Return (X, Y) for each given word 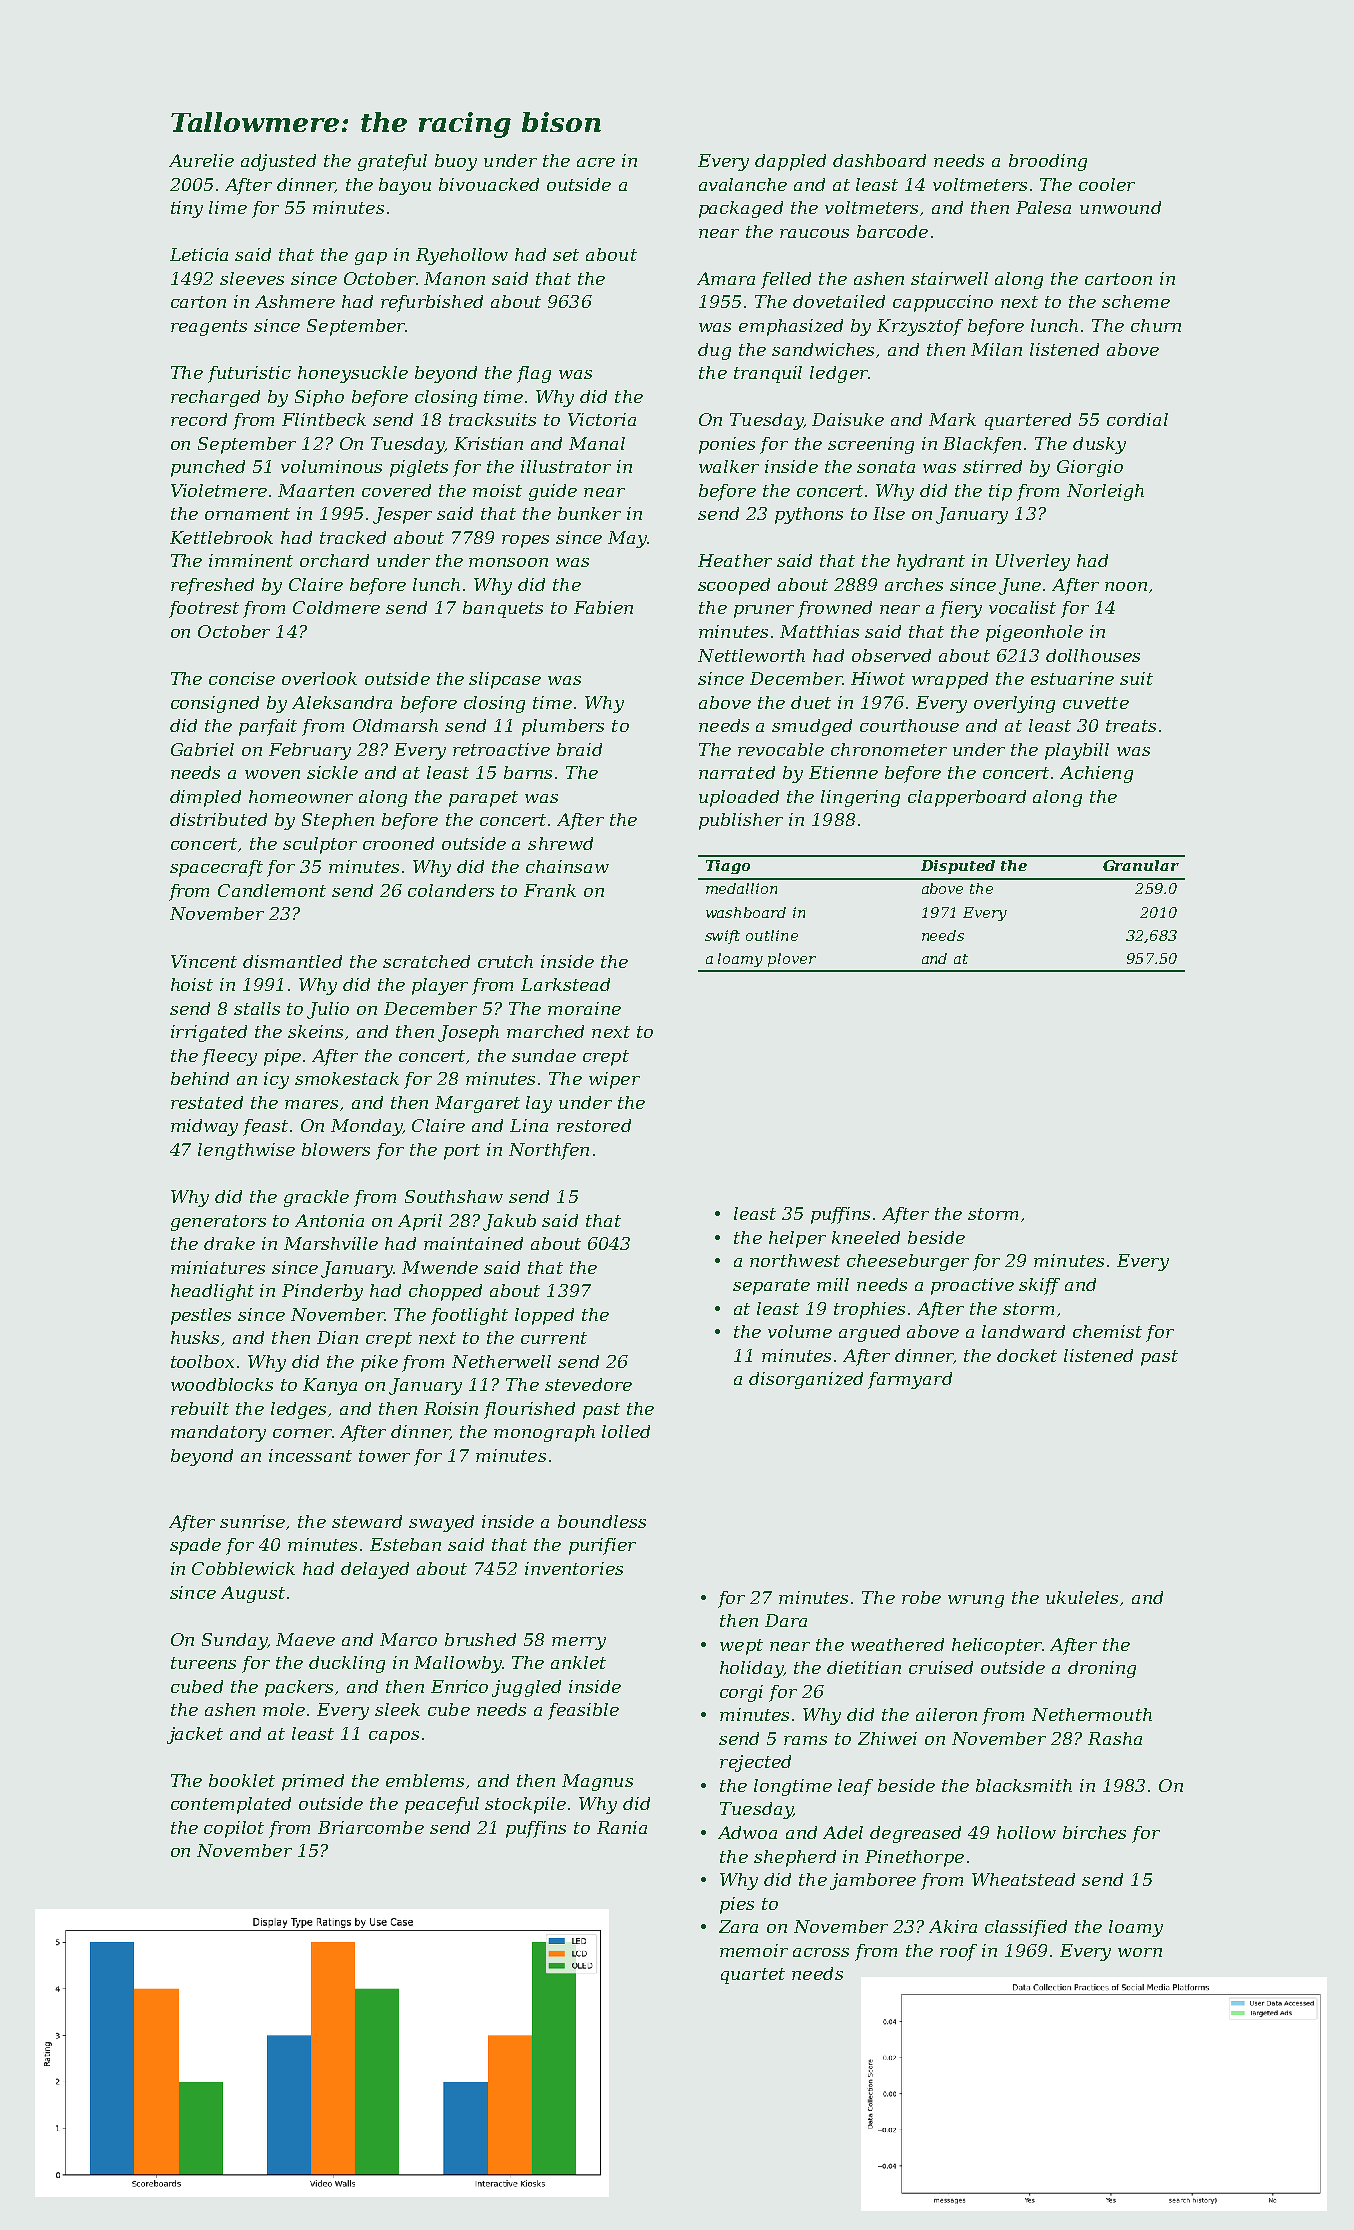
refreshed (212, 586)
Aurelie (201, 160)
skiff (1039, 1286)
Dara (786, 1620)
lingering (860, 798)
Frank (550, 890)
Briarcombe (371, 1827)
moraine (584, 1008)
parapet (483, 799)
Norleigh (1105, 492)
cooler (1107, 184)
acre (596, 162)
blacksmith (1024, 1785)
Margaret (477, 1104)
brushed (480, 1639)
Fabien (603, 607)
